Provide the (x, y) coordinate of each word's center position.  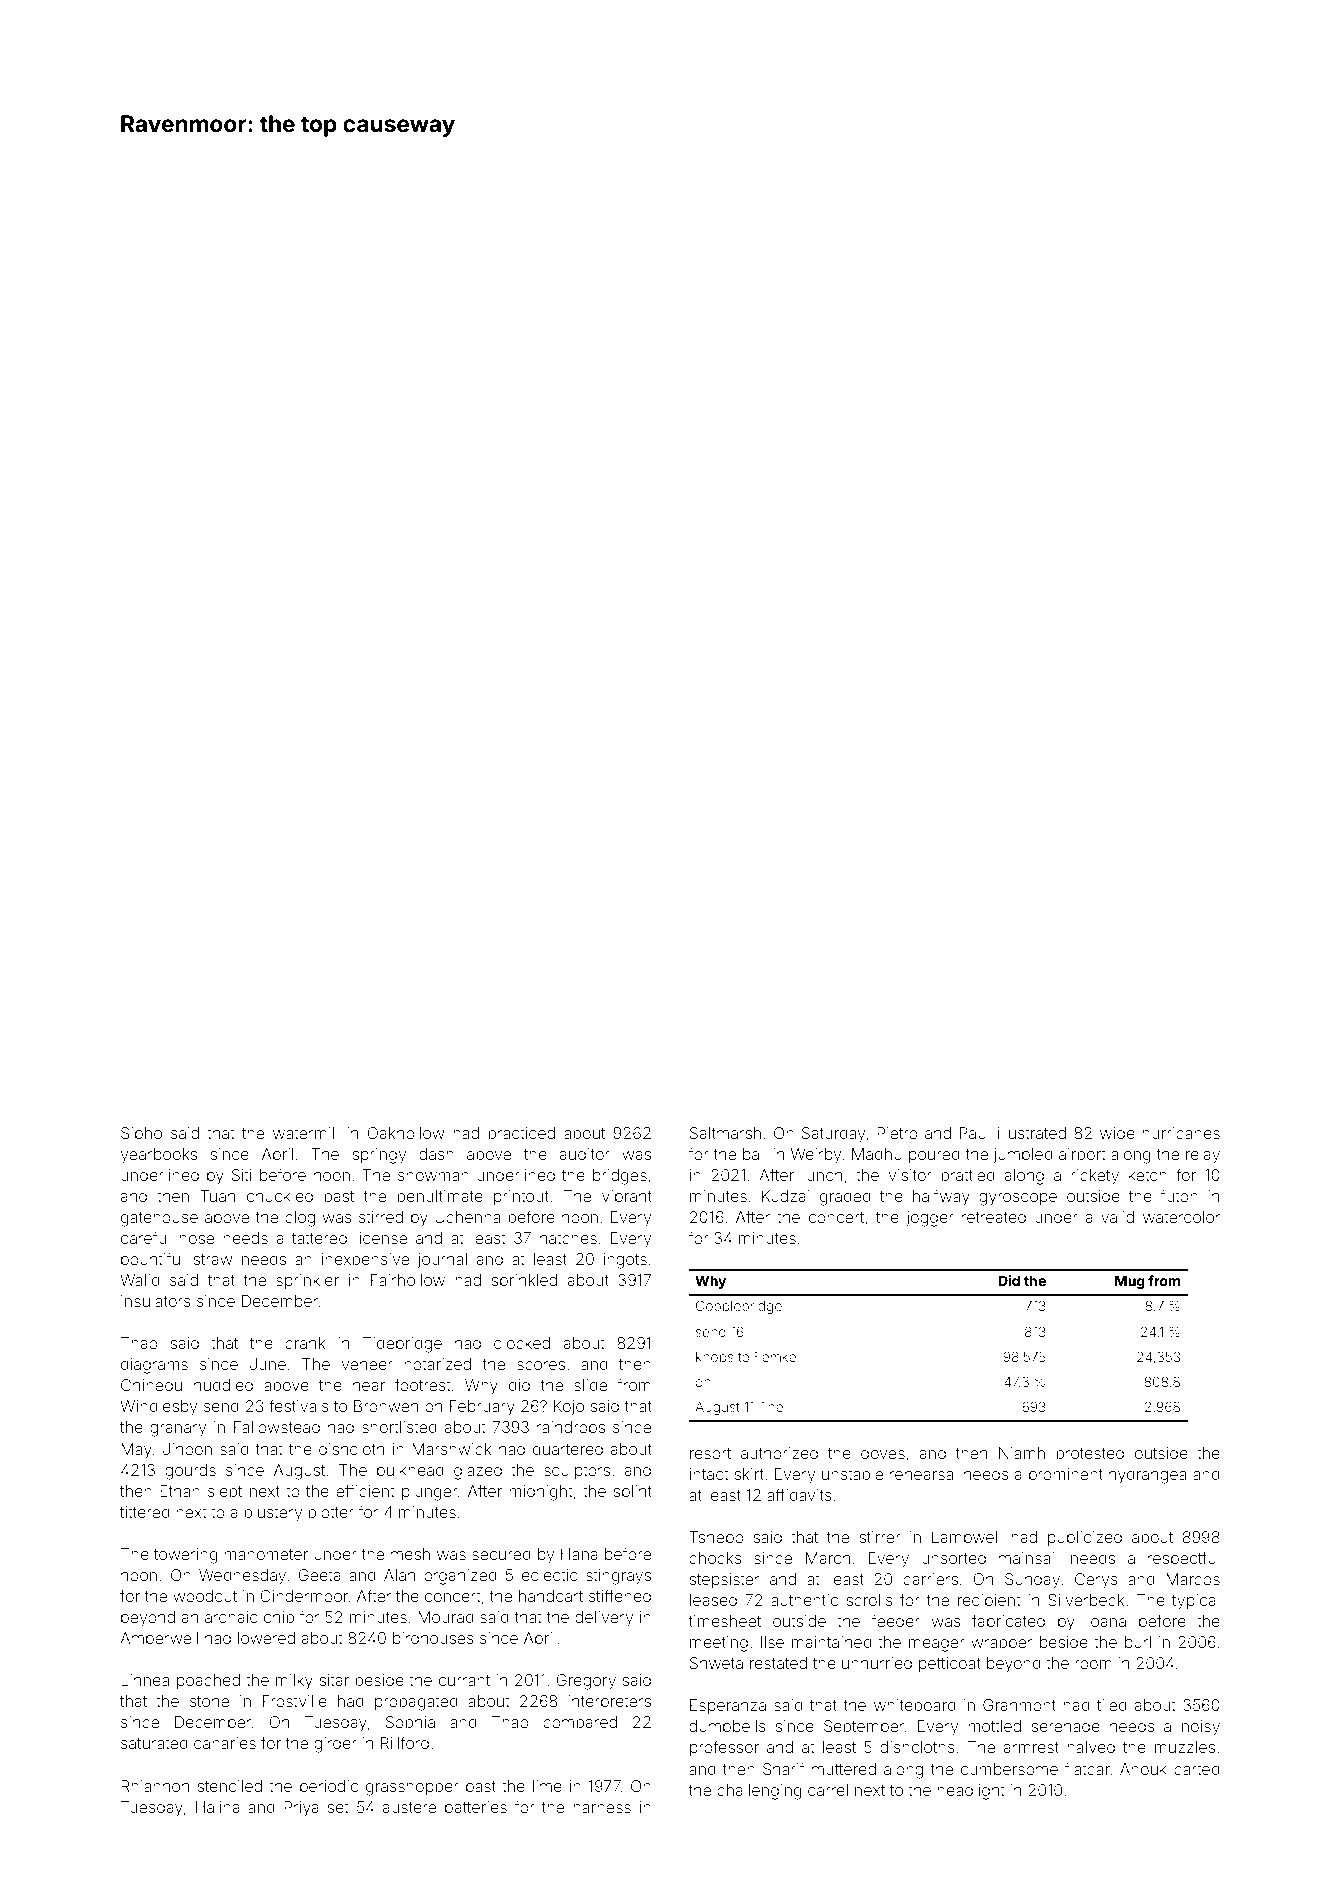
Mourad (446, 1617)
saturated (154, 1743)
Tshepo (716, 1538)
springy (379, 1156)
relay (1203, 1156)
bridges (620, 1177)
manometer (266, 1554)
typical (1196, 1602)
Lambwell (966, 1537)
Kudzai (786, 1196)
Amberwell (159, 1638)
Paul (975, 1133)
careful (145, 1237)
